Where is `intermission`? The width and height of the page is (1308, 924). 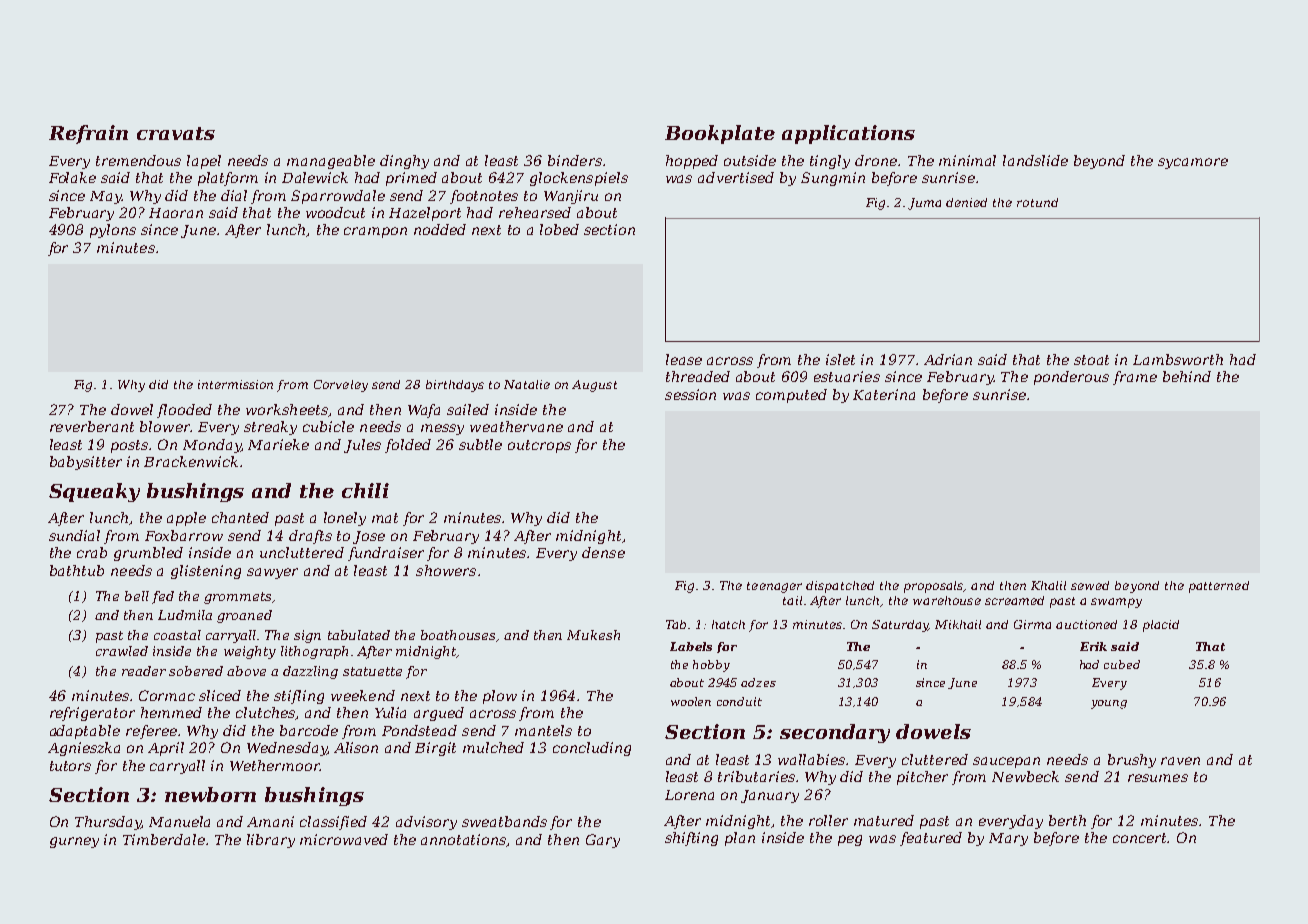 intermission is located at coordinates (235, 384).
